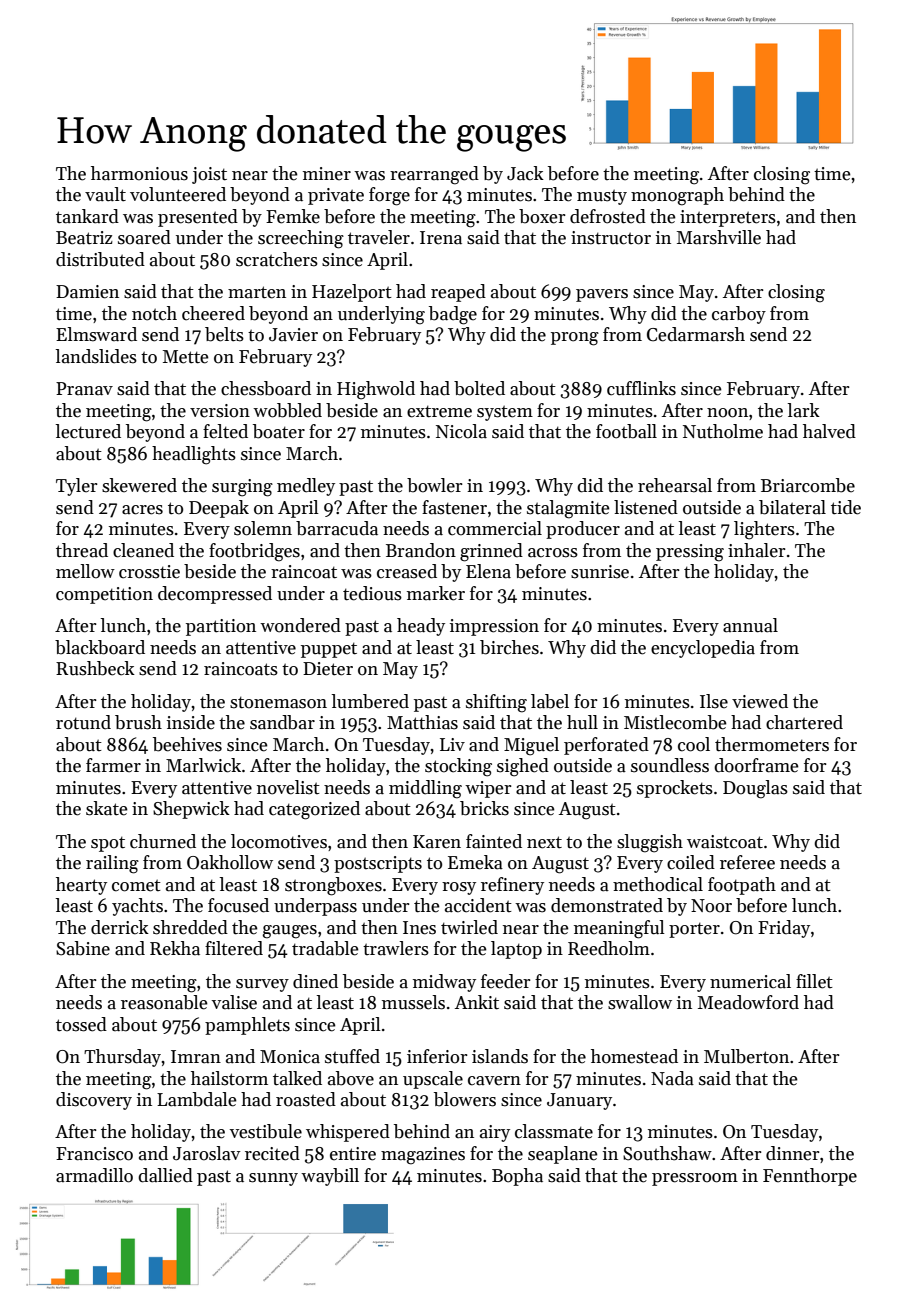 The image size is (924, 1308). Describe the element at coordinates (88, 431) in the image. I see `lectured` at that location.
